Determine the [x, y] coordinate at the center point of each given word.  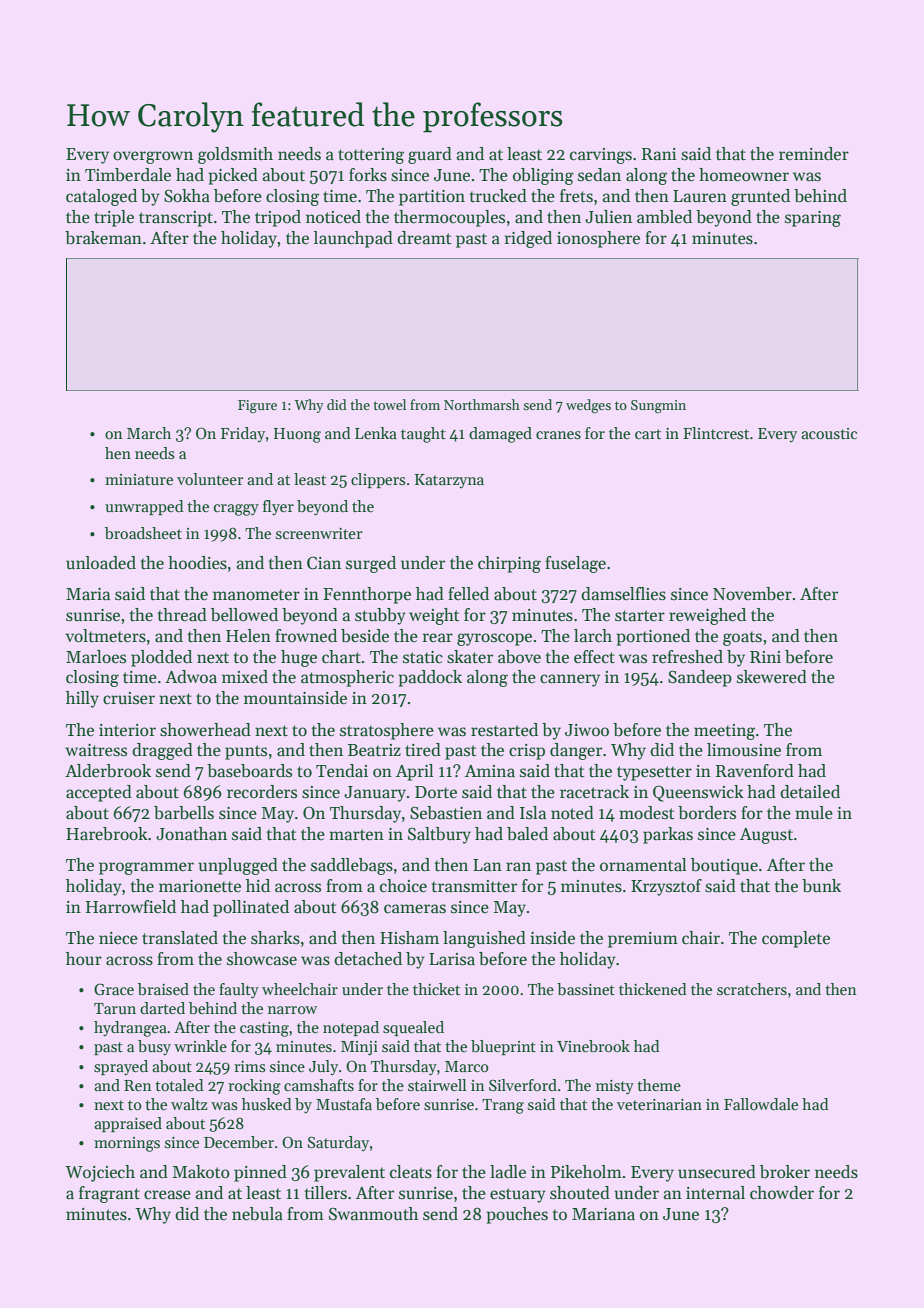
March [149, 433]
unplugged [238, 866]
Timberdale [128, 175]
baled [527, 834]
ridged [528, 239]
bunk [821, 886]
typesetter [654, 773]
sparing [813, 219]
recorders [262, 792]
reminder [814, 154]
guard [430, 155]
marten [356, 835]
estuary [518, 1195]
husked [267, 1104]
